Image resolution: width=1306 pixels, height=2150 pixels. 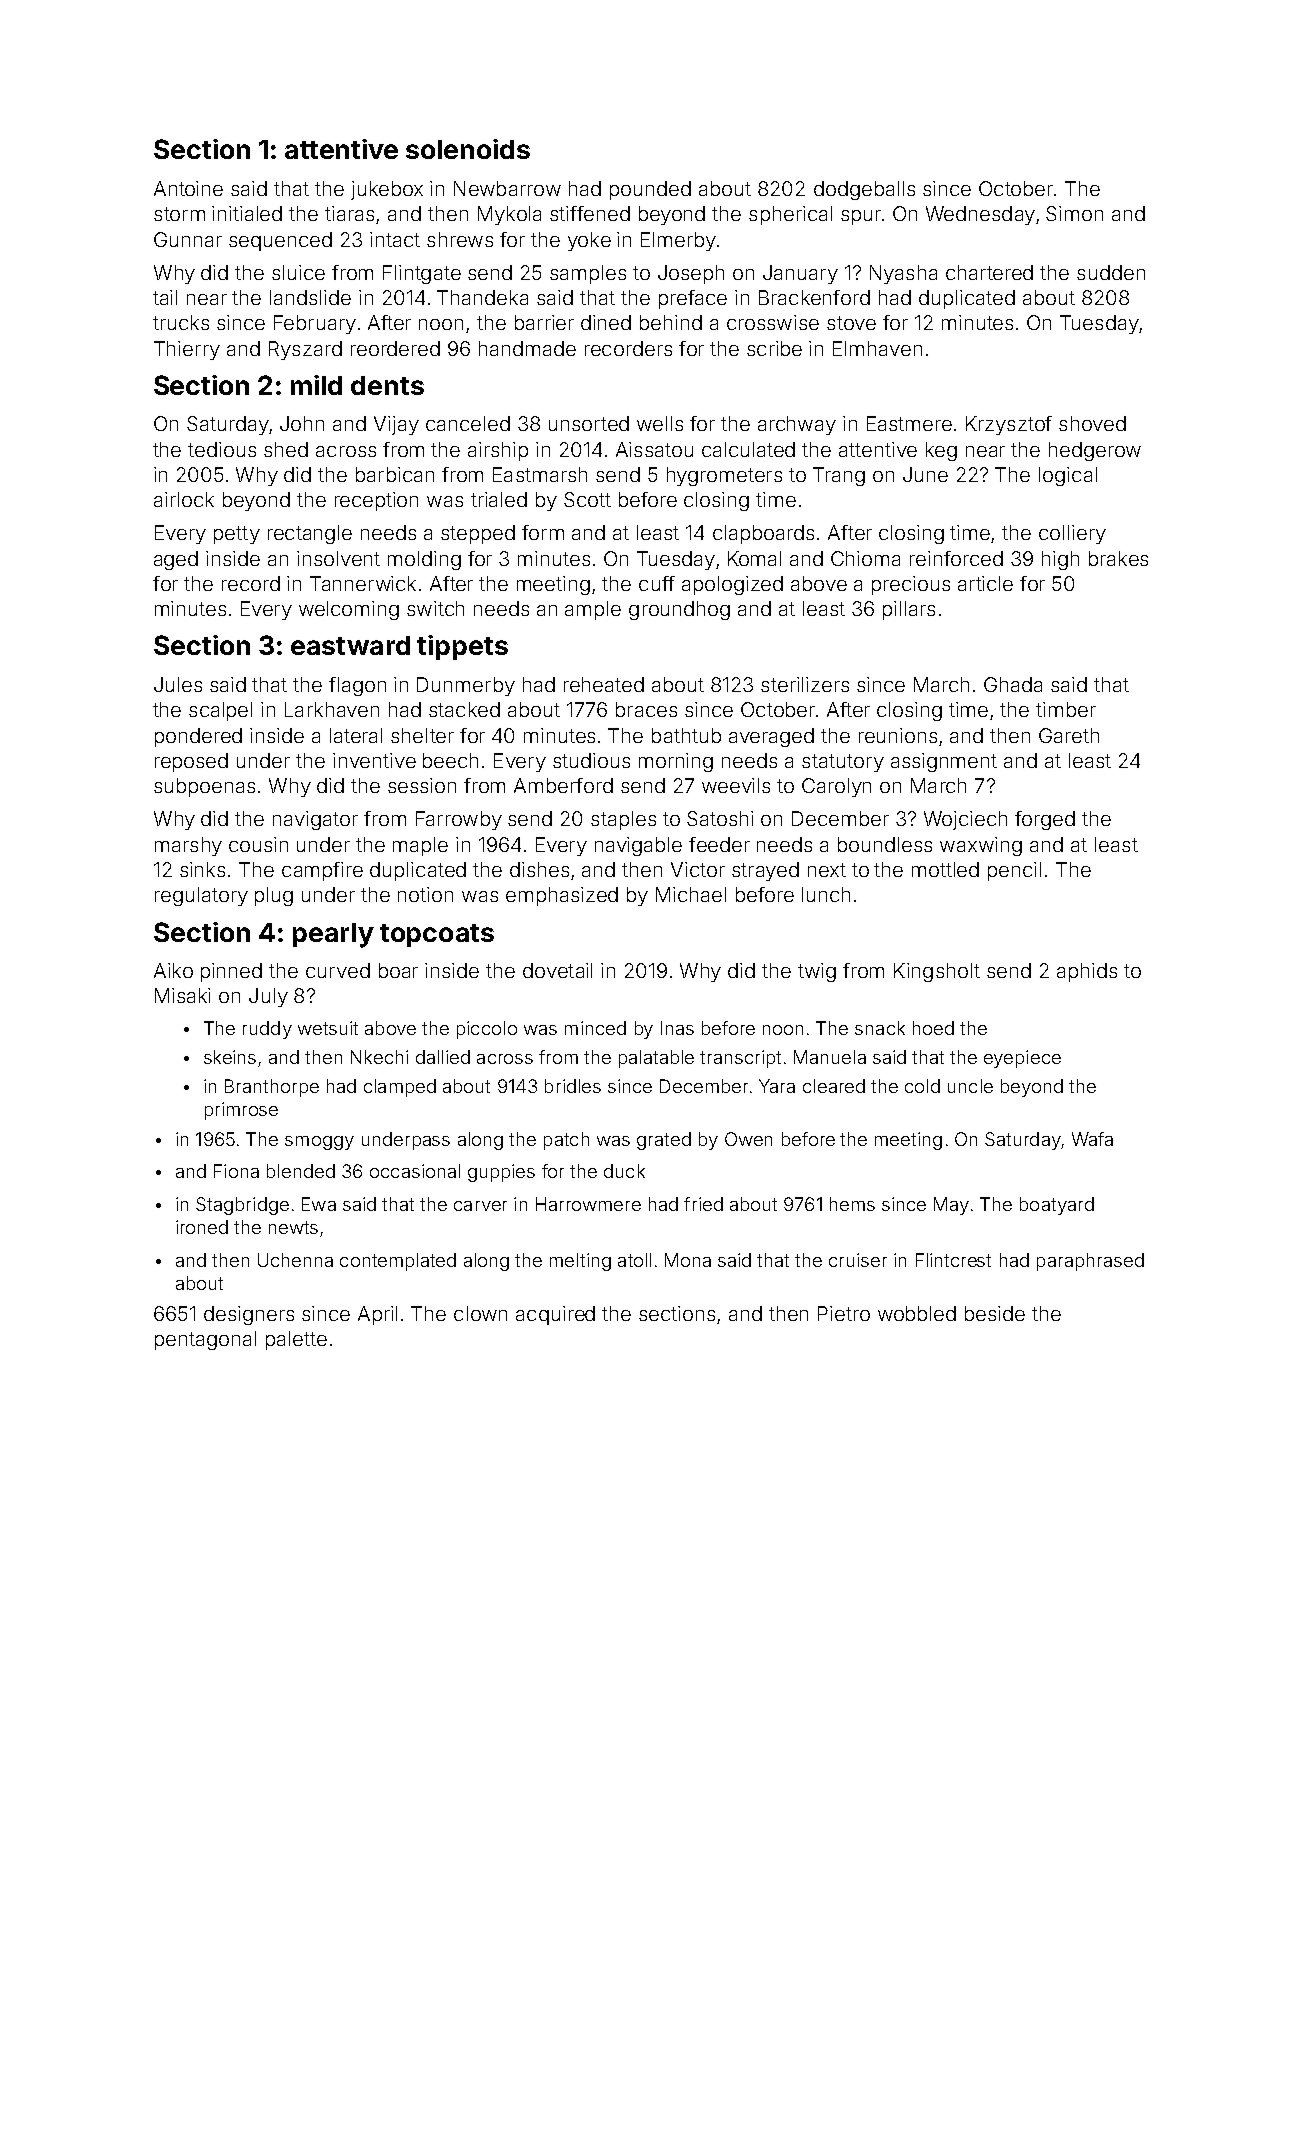 What do you see at coordinates (844, 1313) in the screenshot?
I see `Pietro` at bounding box center [844, 1313].
